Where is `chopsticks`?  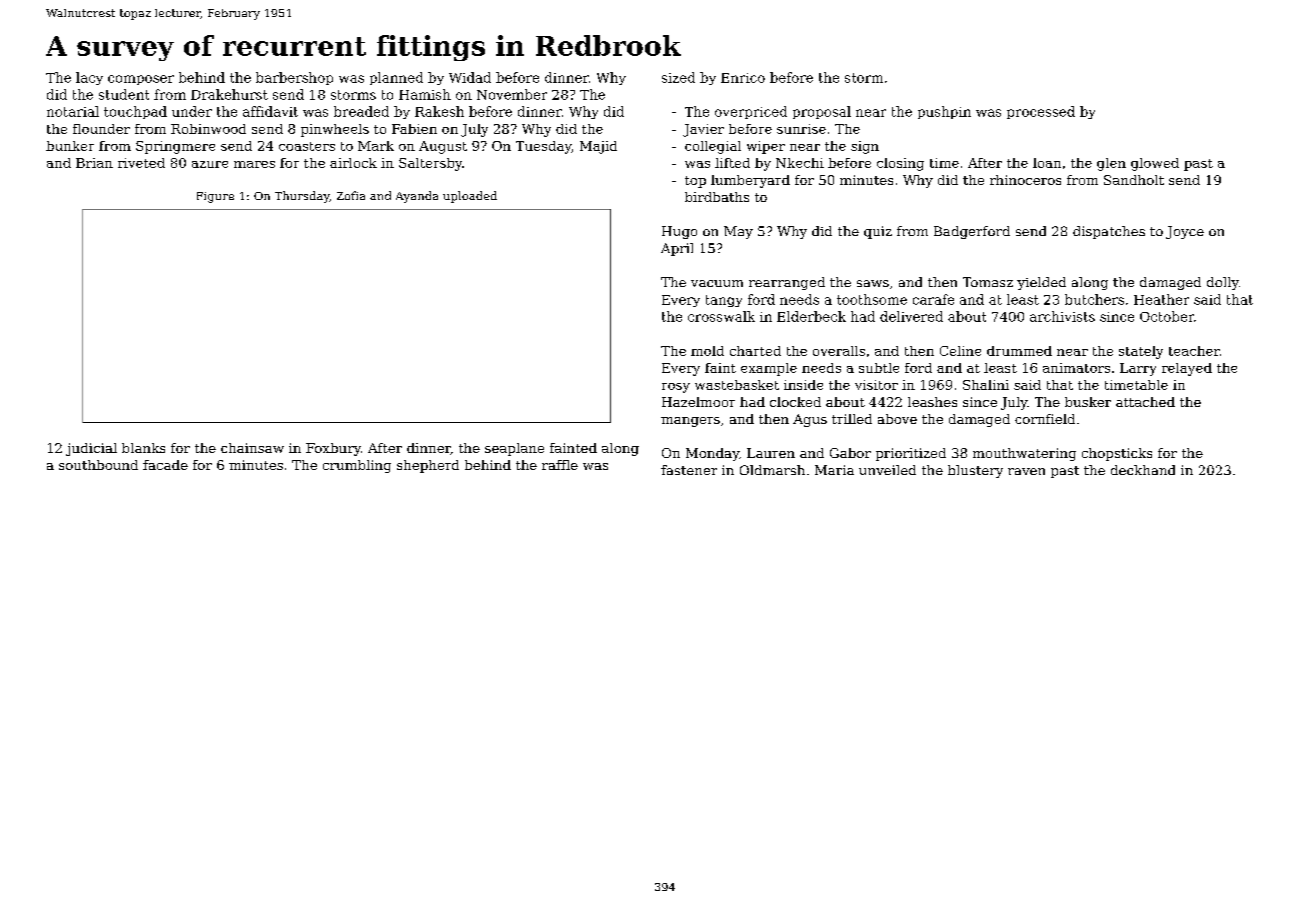
chopsticks is located at coordinates (1117, 454).
